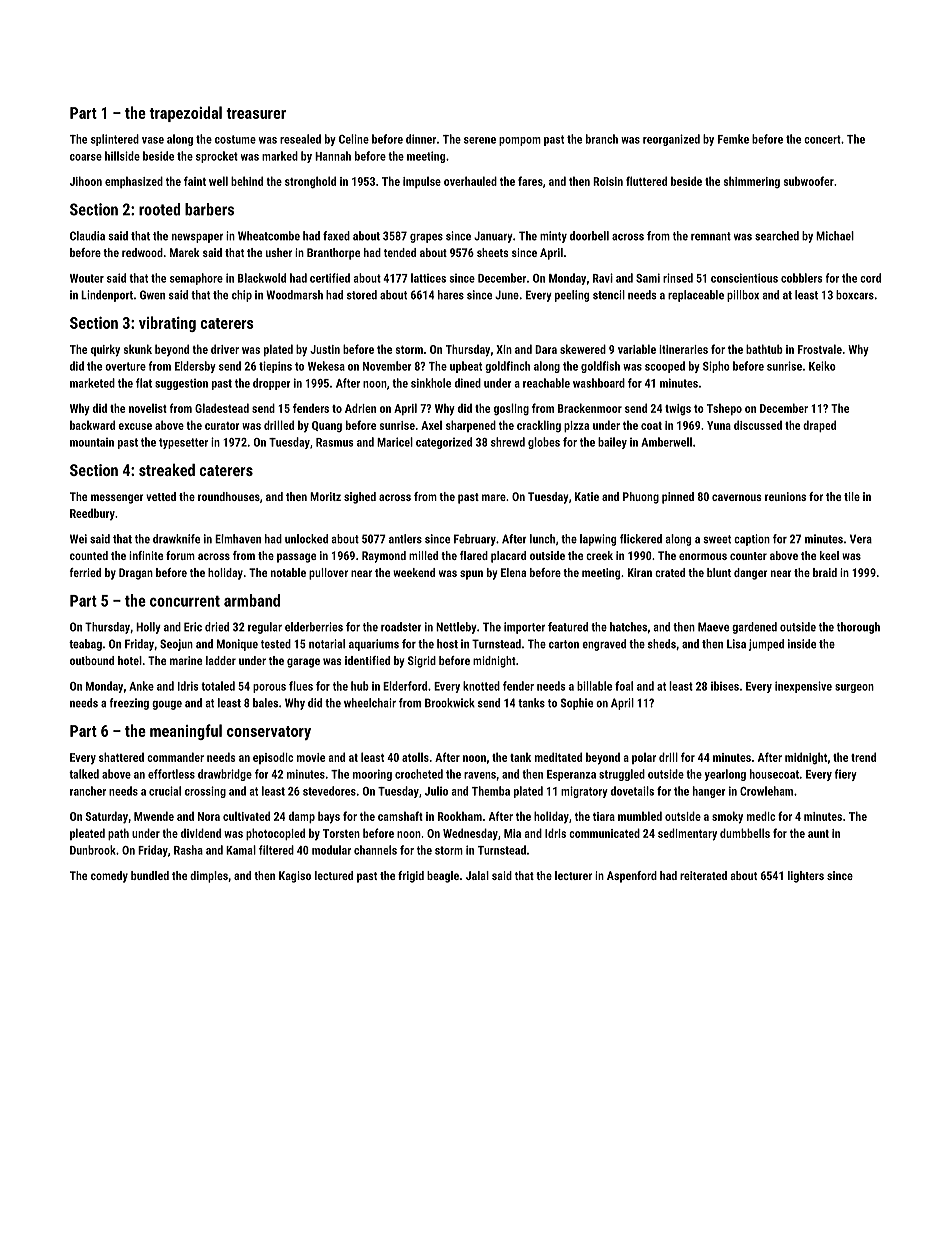  Describe the element at coordinates (129, 704) in the screenshot. I see `freezing` at that location.
